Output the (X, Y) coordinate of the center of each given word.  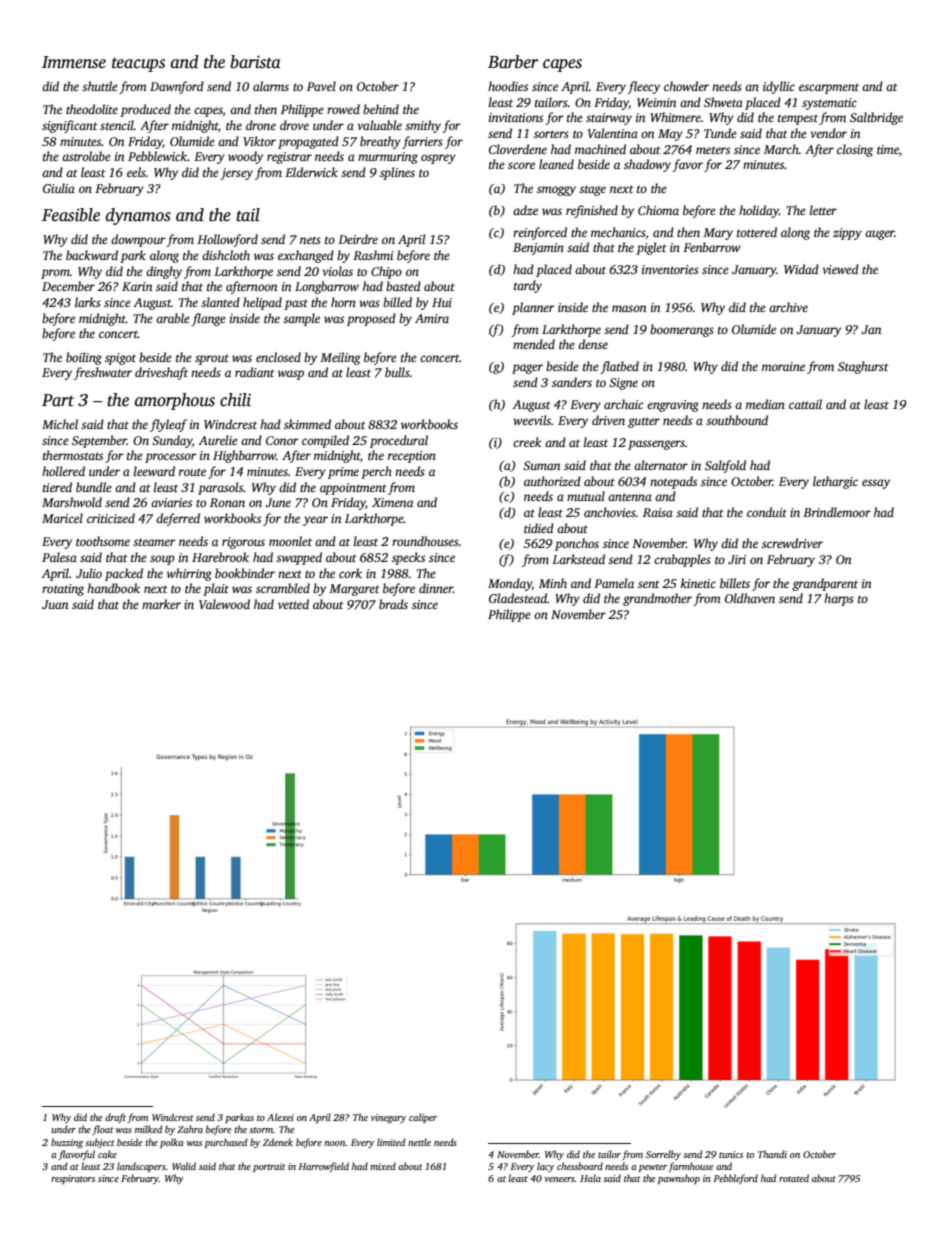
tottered (757, 232)
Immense (74, 62)
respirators (73, 1179)
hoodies (508, 86)
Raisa (658, 512)
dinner (436, 588)
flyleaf (168, 425)
